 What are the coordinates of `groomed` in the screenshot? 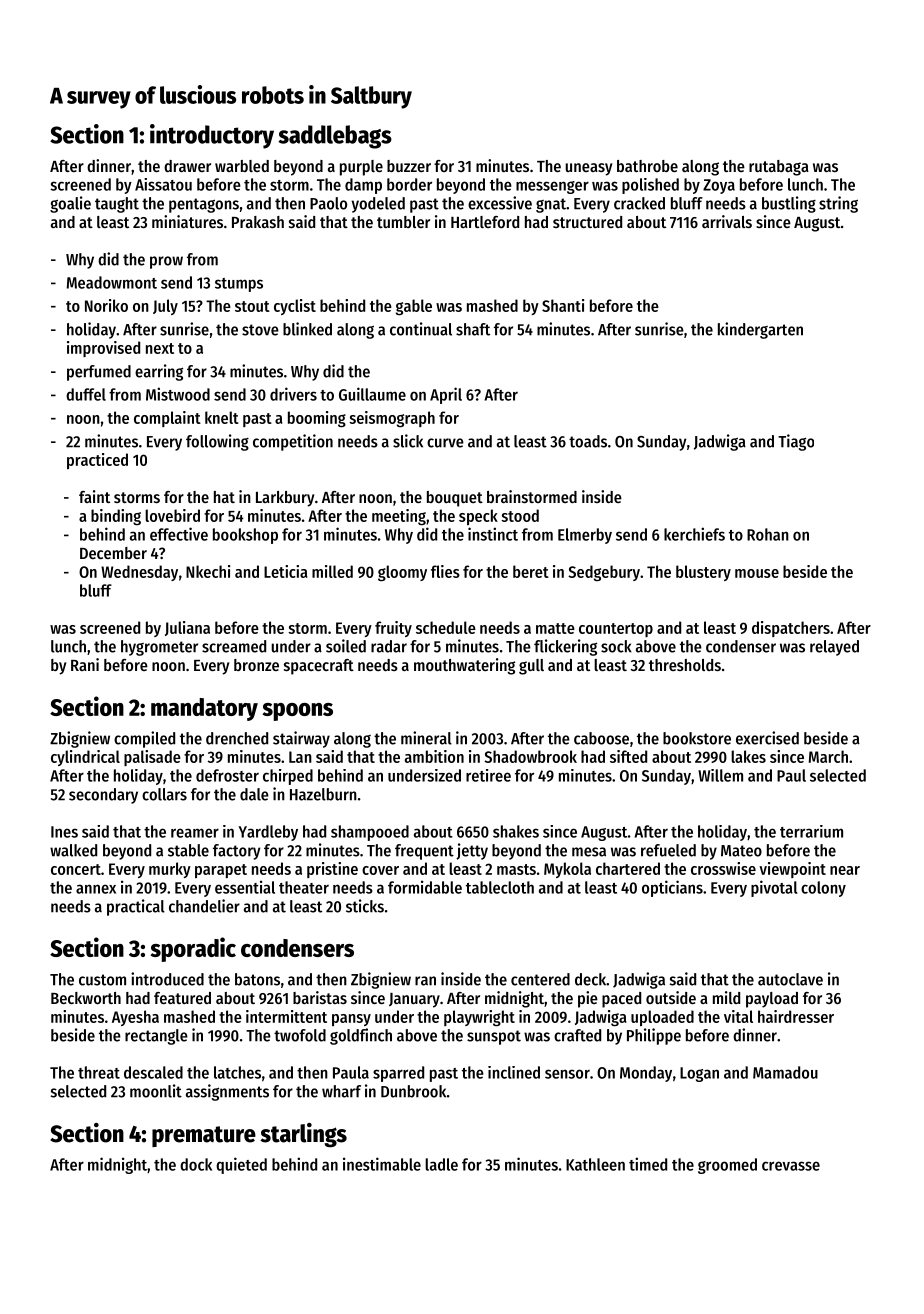 It's located at (727, 1166).
